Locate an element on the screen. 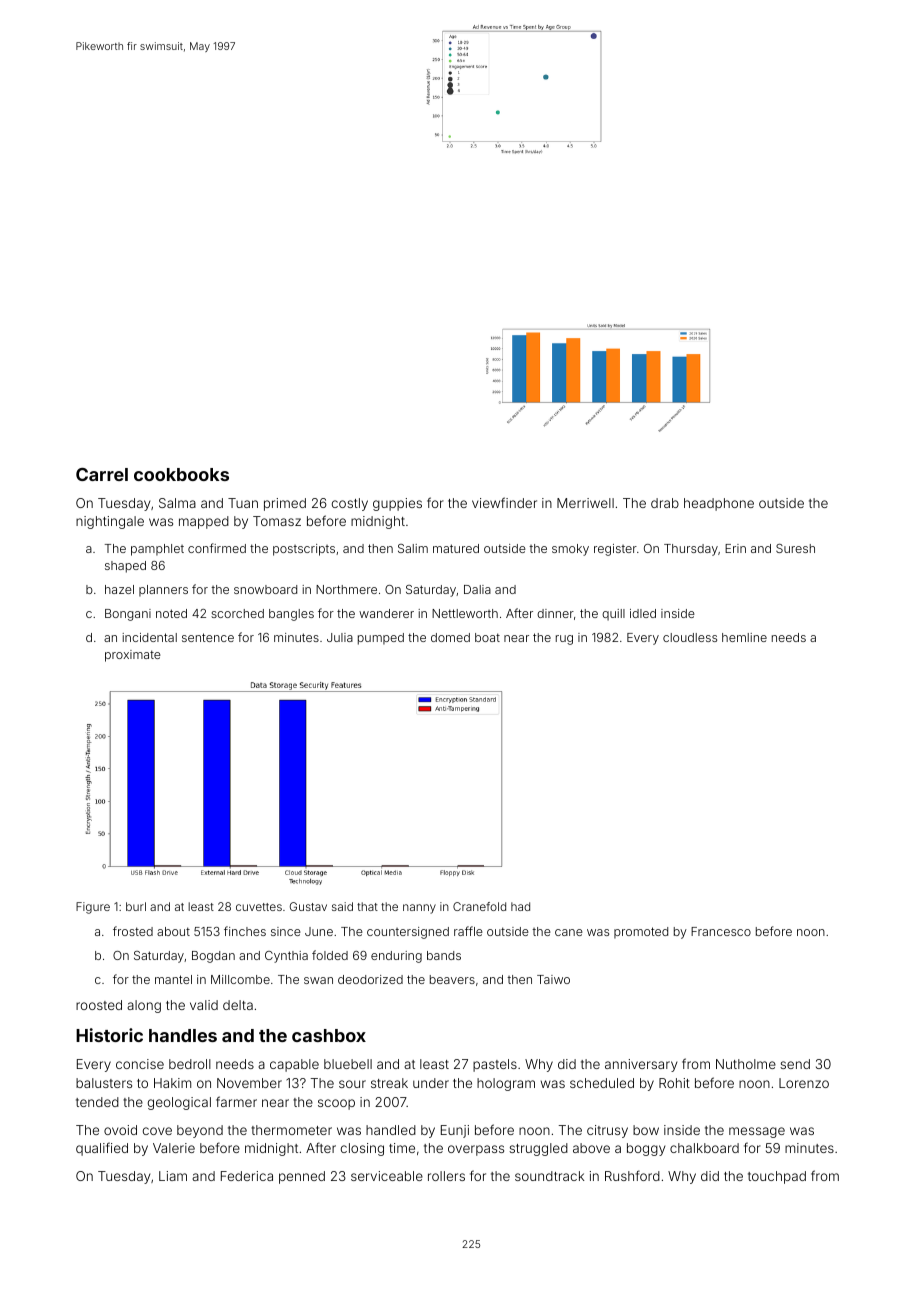 This screenshot has width=924, height=1308. concise is located at coordinates (140, 1064).
